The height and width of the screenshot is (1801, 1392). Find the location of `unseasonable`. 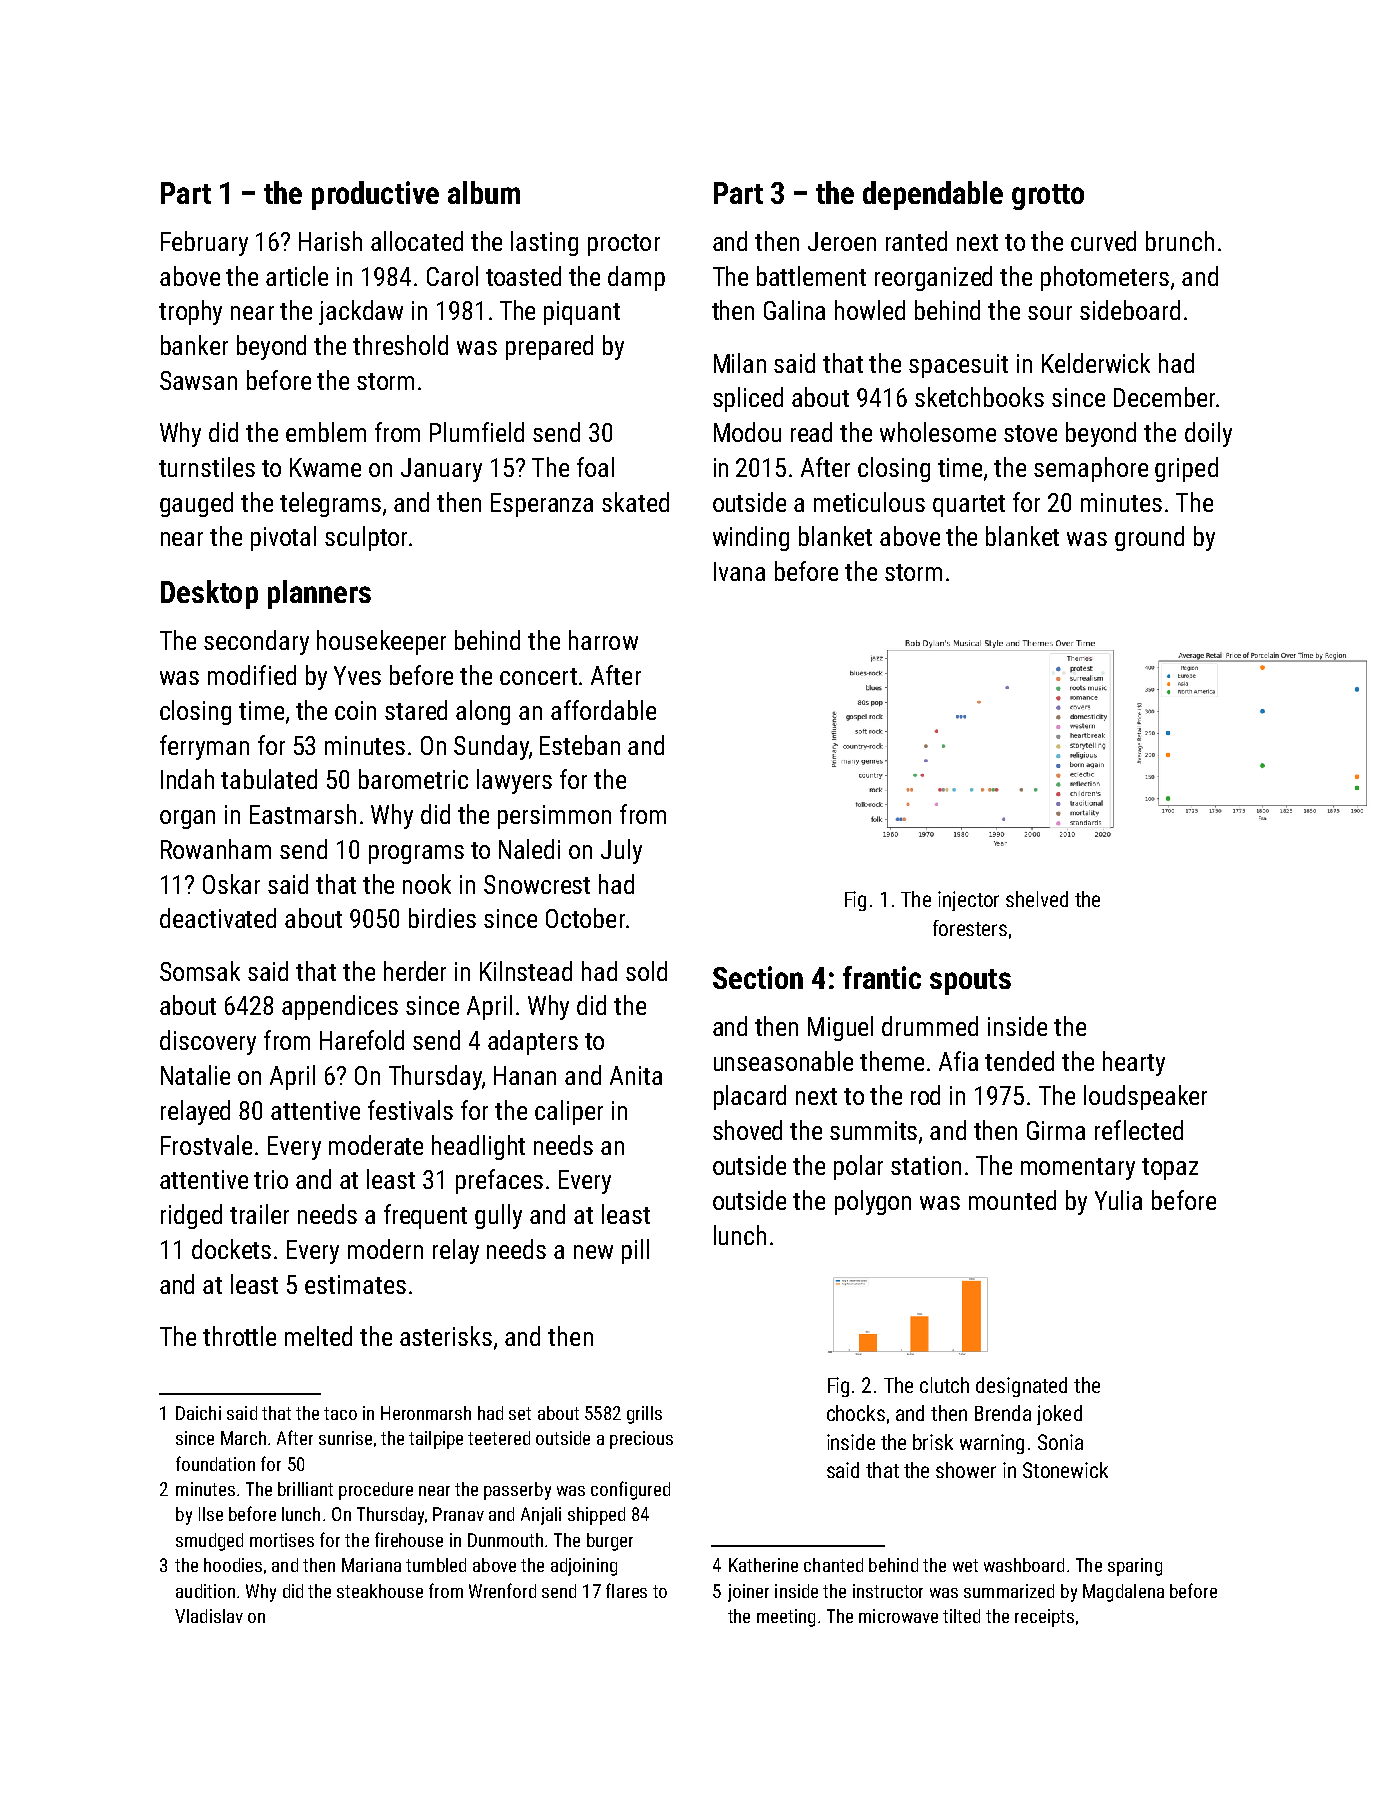

unseasonable is located at coordinates (783, 1061).
